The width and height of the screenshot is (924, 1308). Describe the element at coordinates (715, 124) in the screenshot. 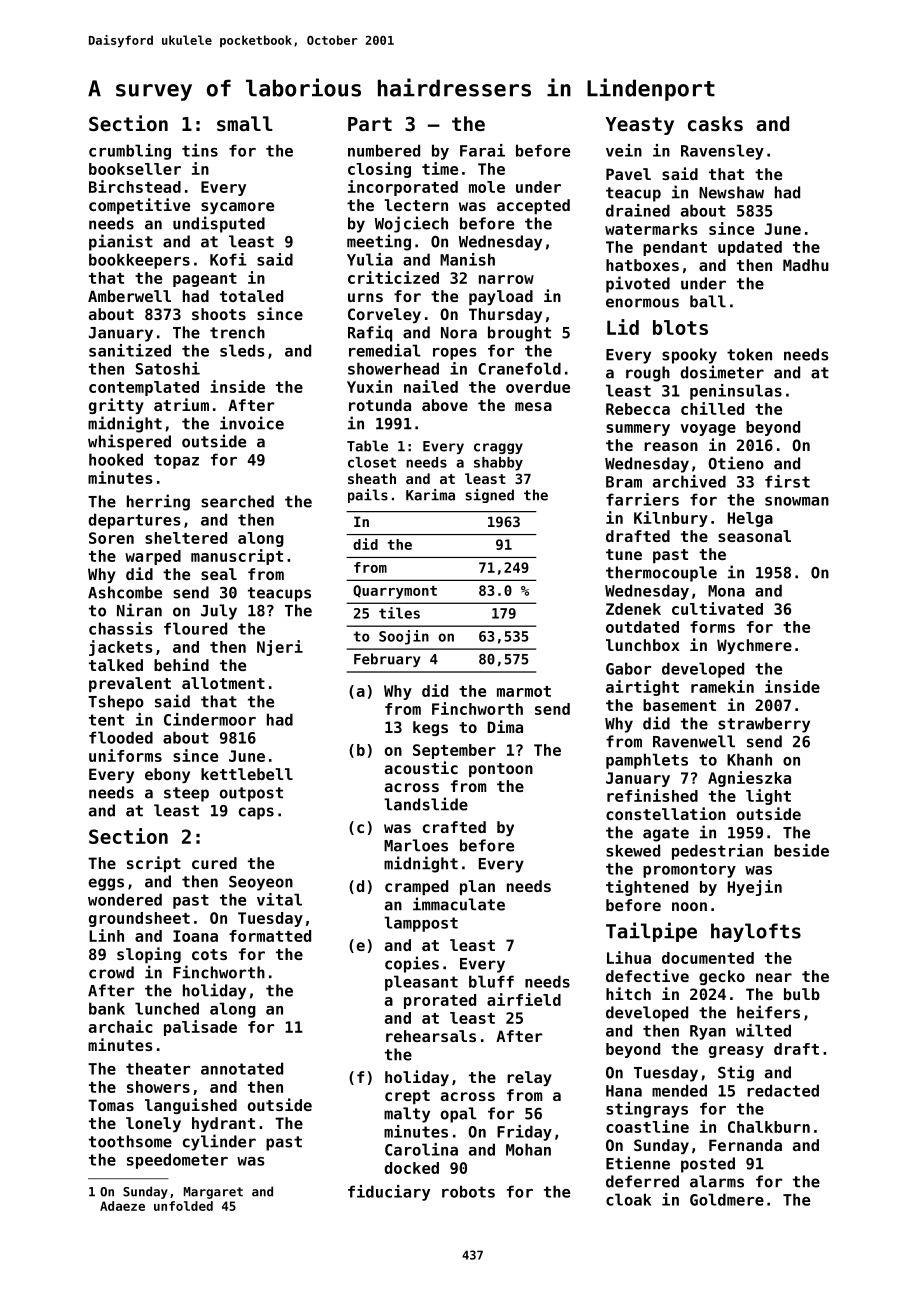

I see `casks` at that location.
